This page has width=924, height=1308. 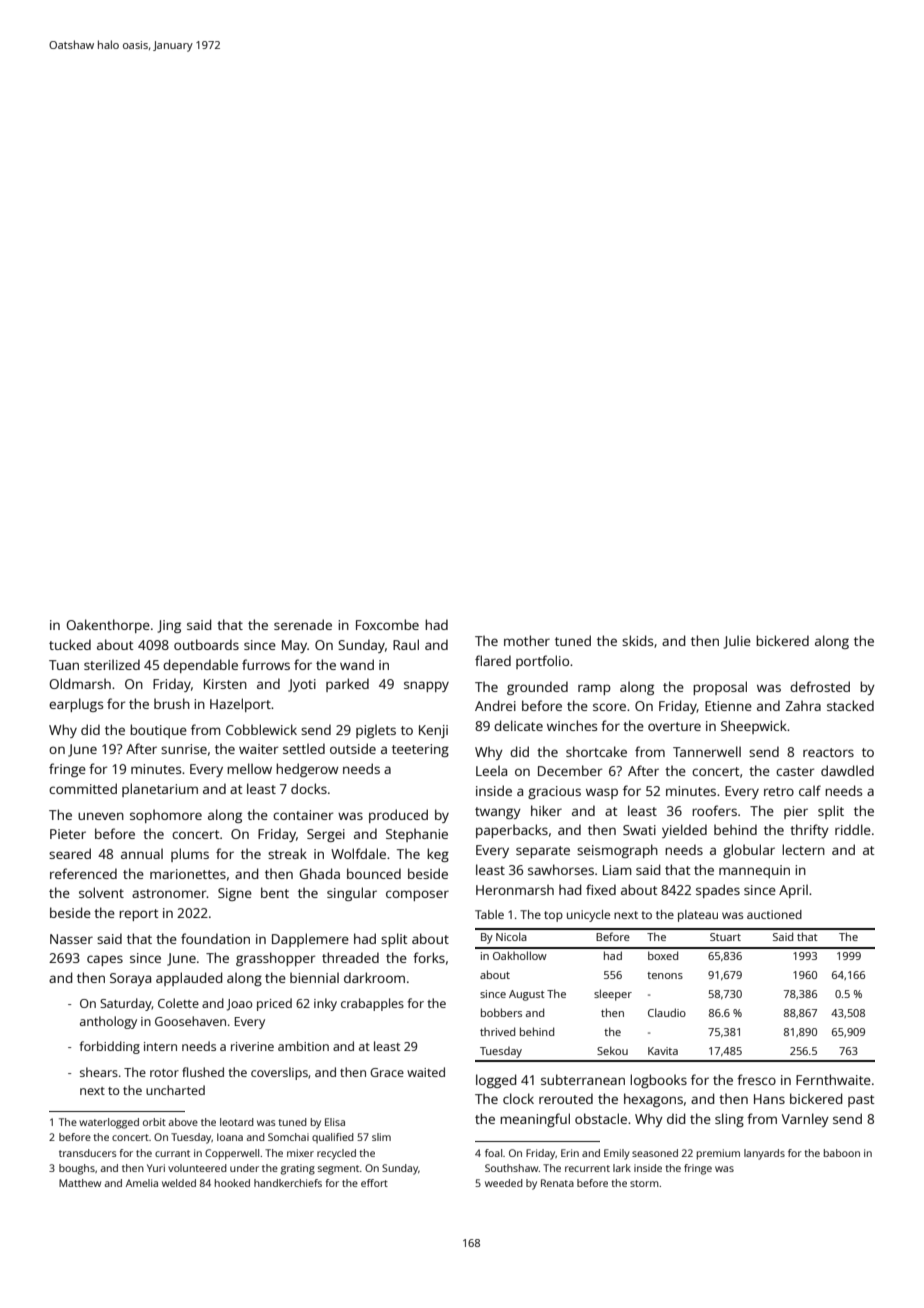 What do you see at coordinates (637, 640) in the page?
I see `skids` at bounding box center [637, 640].
